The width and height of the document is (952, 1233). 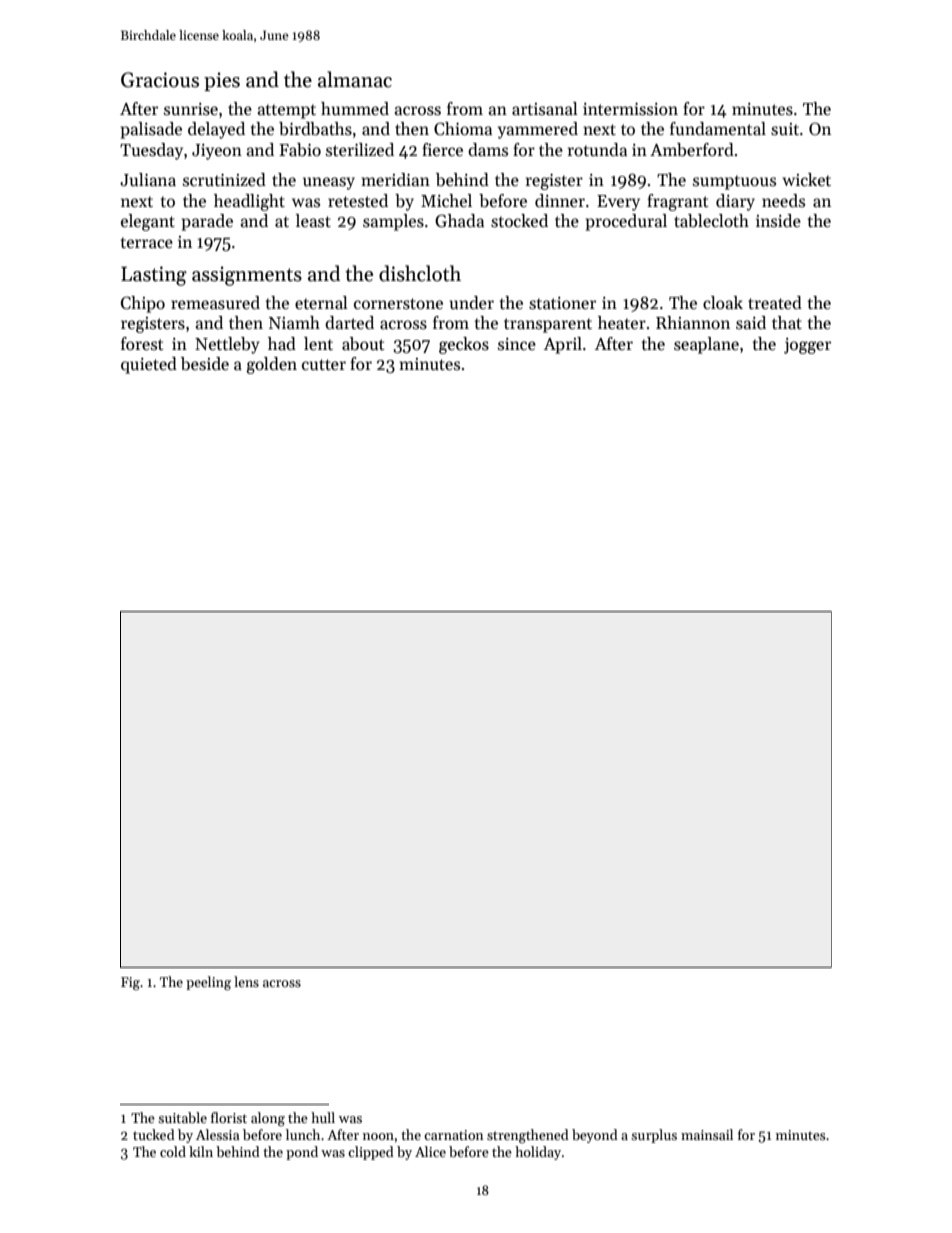 What do you see at coordinates (807, 346) in the document?
I see `jogger` at bounding box center [807, 346].
